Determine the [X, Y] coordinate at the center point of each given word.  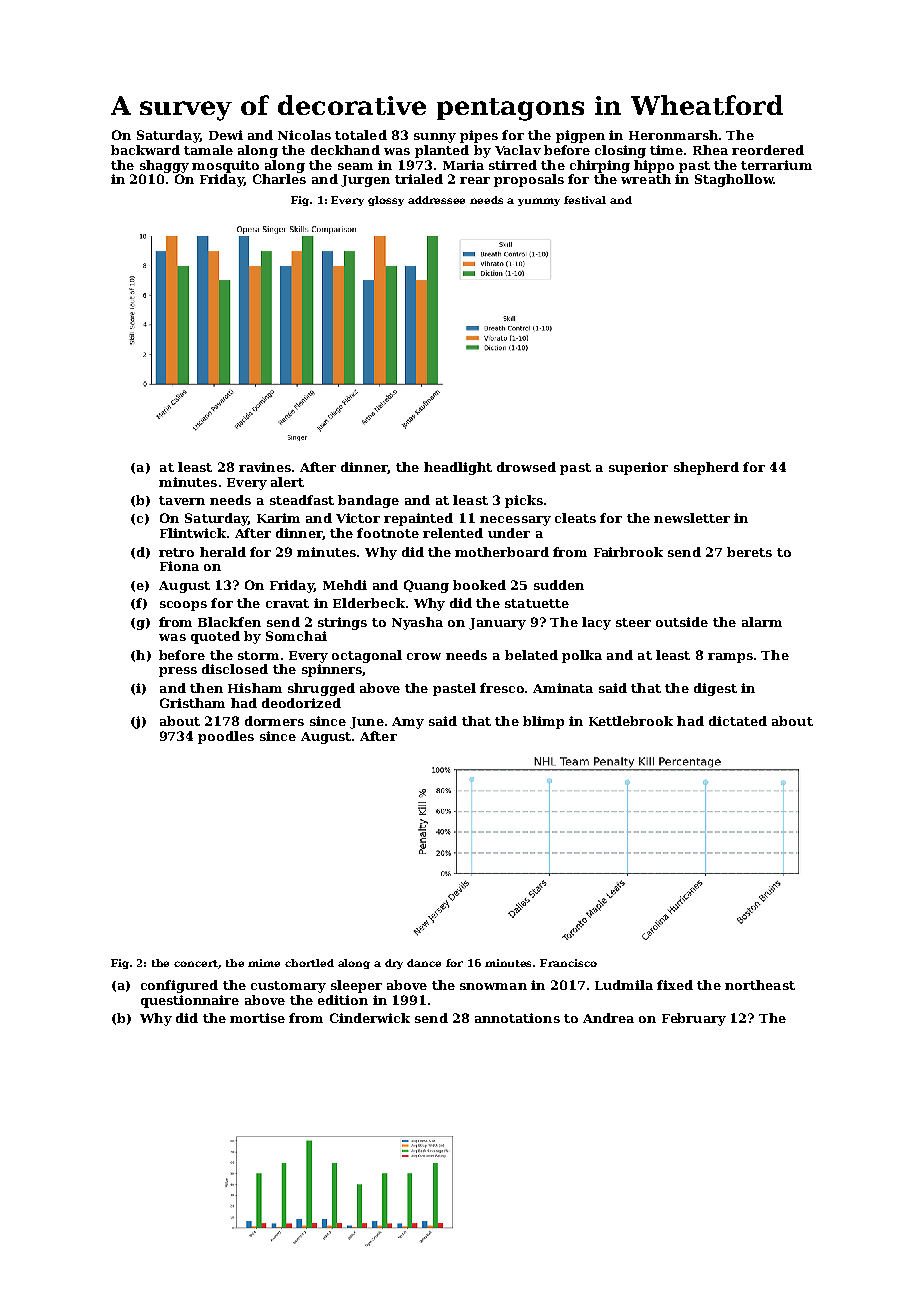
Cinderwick [370, 1018]
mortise [257, 1018]
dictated [738, 721]
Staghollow [734, 180]
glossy [386, 201]
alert [287, 482]
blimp [543, 722]
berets [749, 552]
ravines [265, 467]
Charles [279, 179]
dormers [274, 721]
